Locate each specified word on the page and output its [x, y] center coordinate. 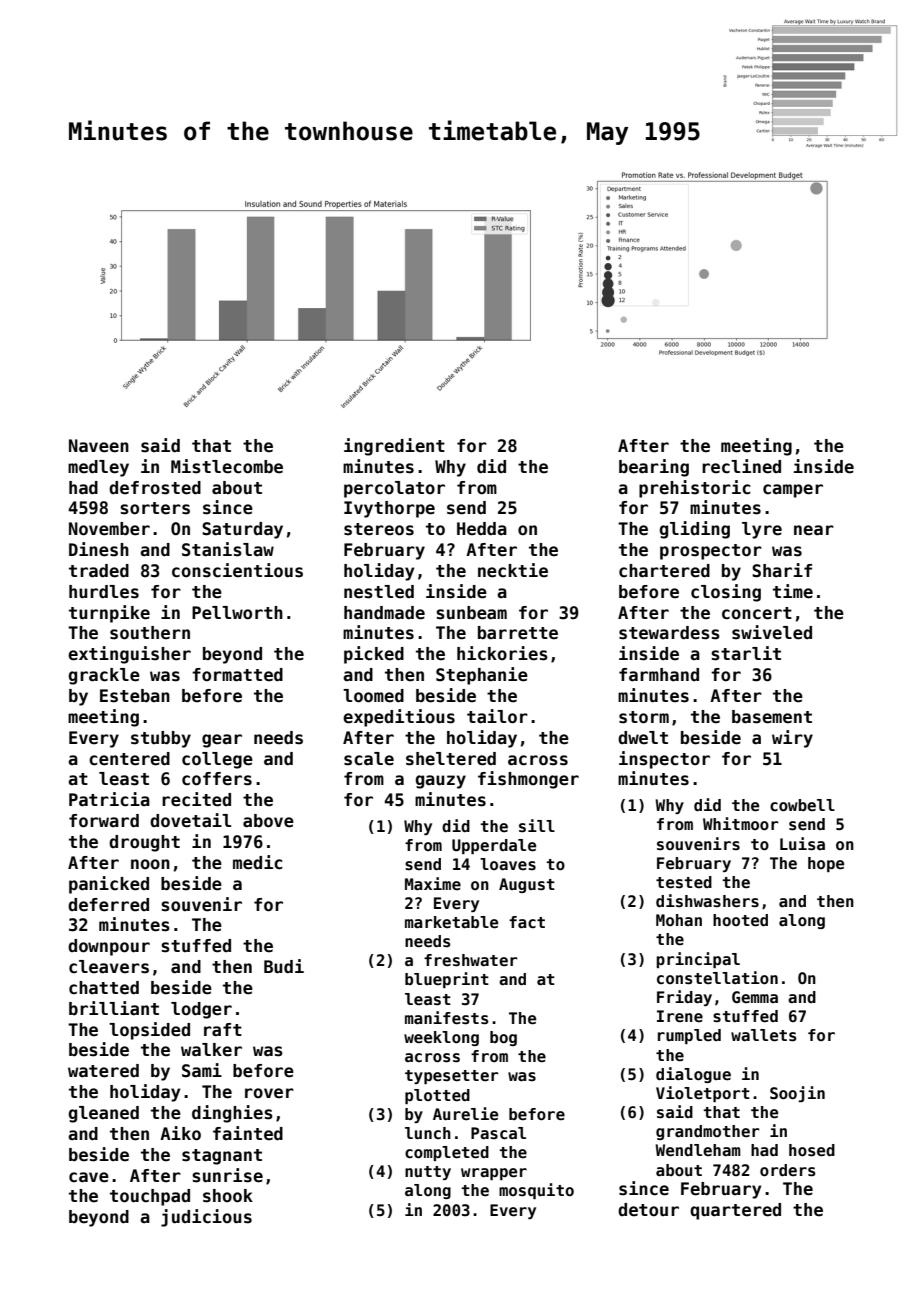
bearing [654, 468]
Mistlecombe [227, 466]
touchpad [150, 1197]
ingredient [394, 447]
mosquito [536, 1191]
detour [648, 1210]
